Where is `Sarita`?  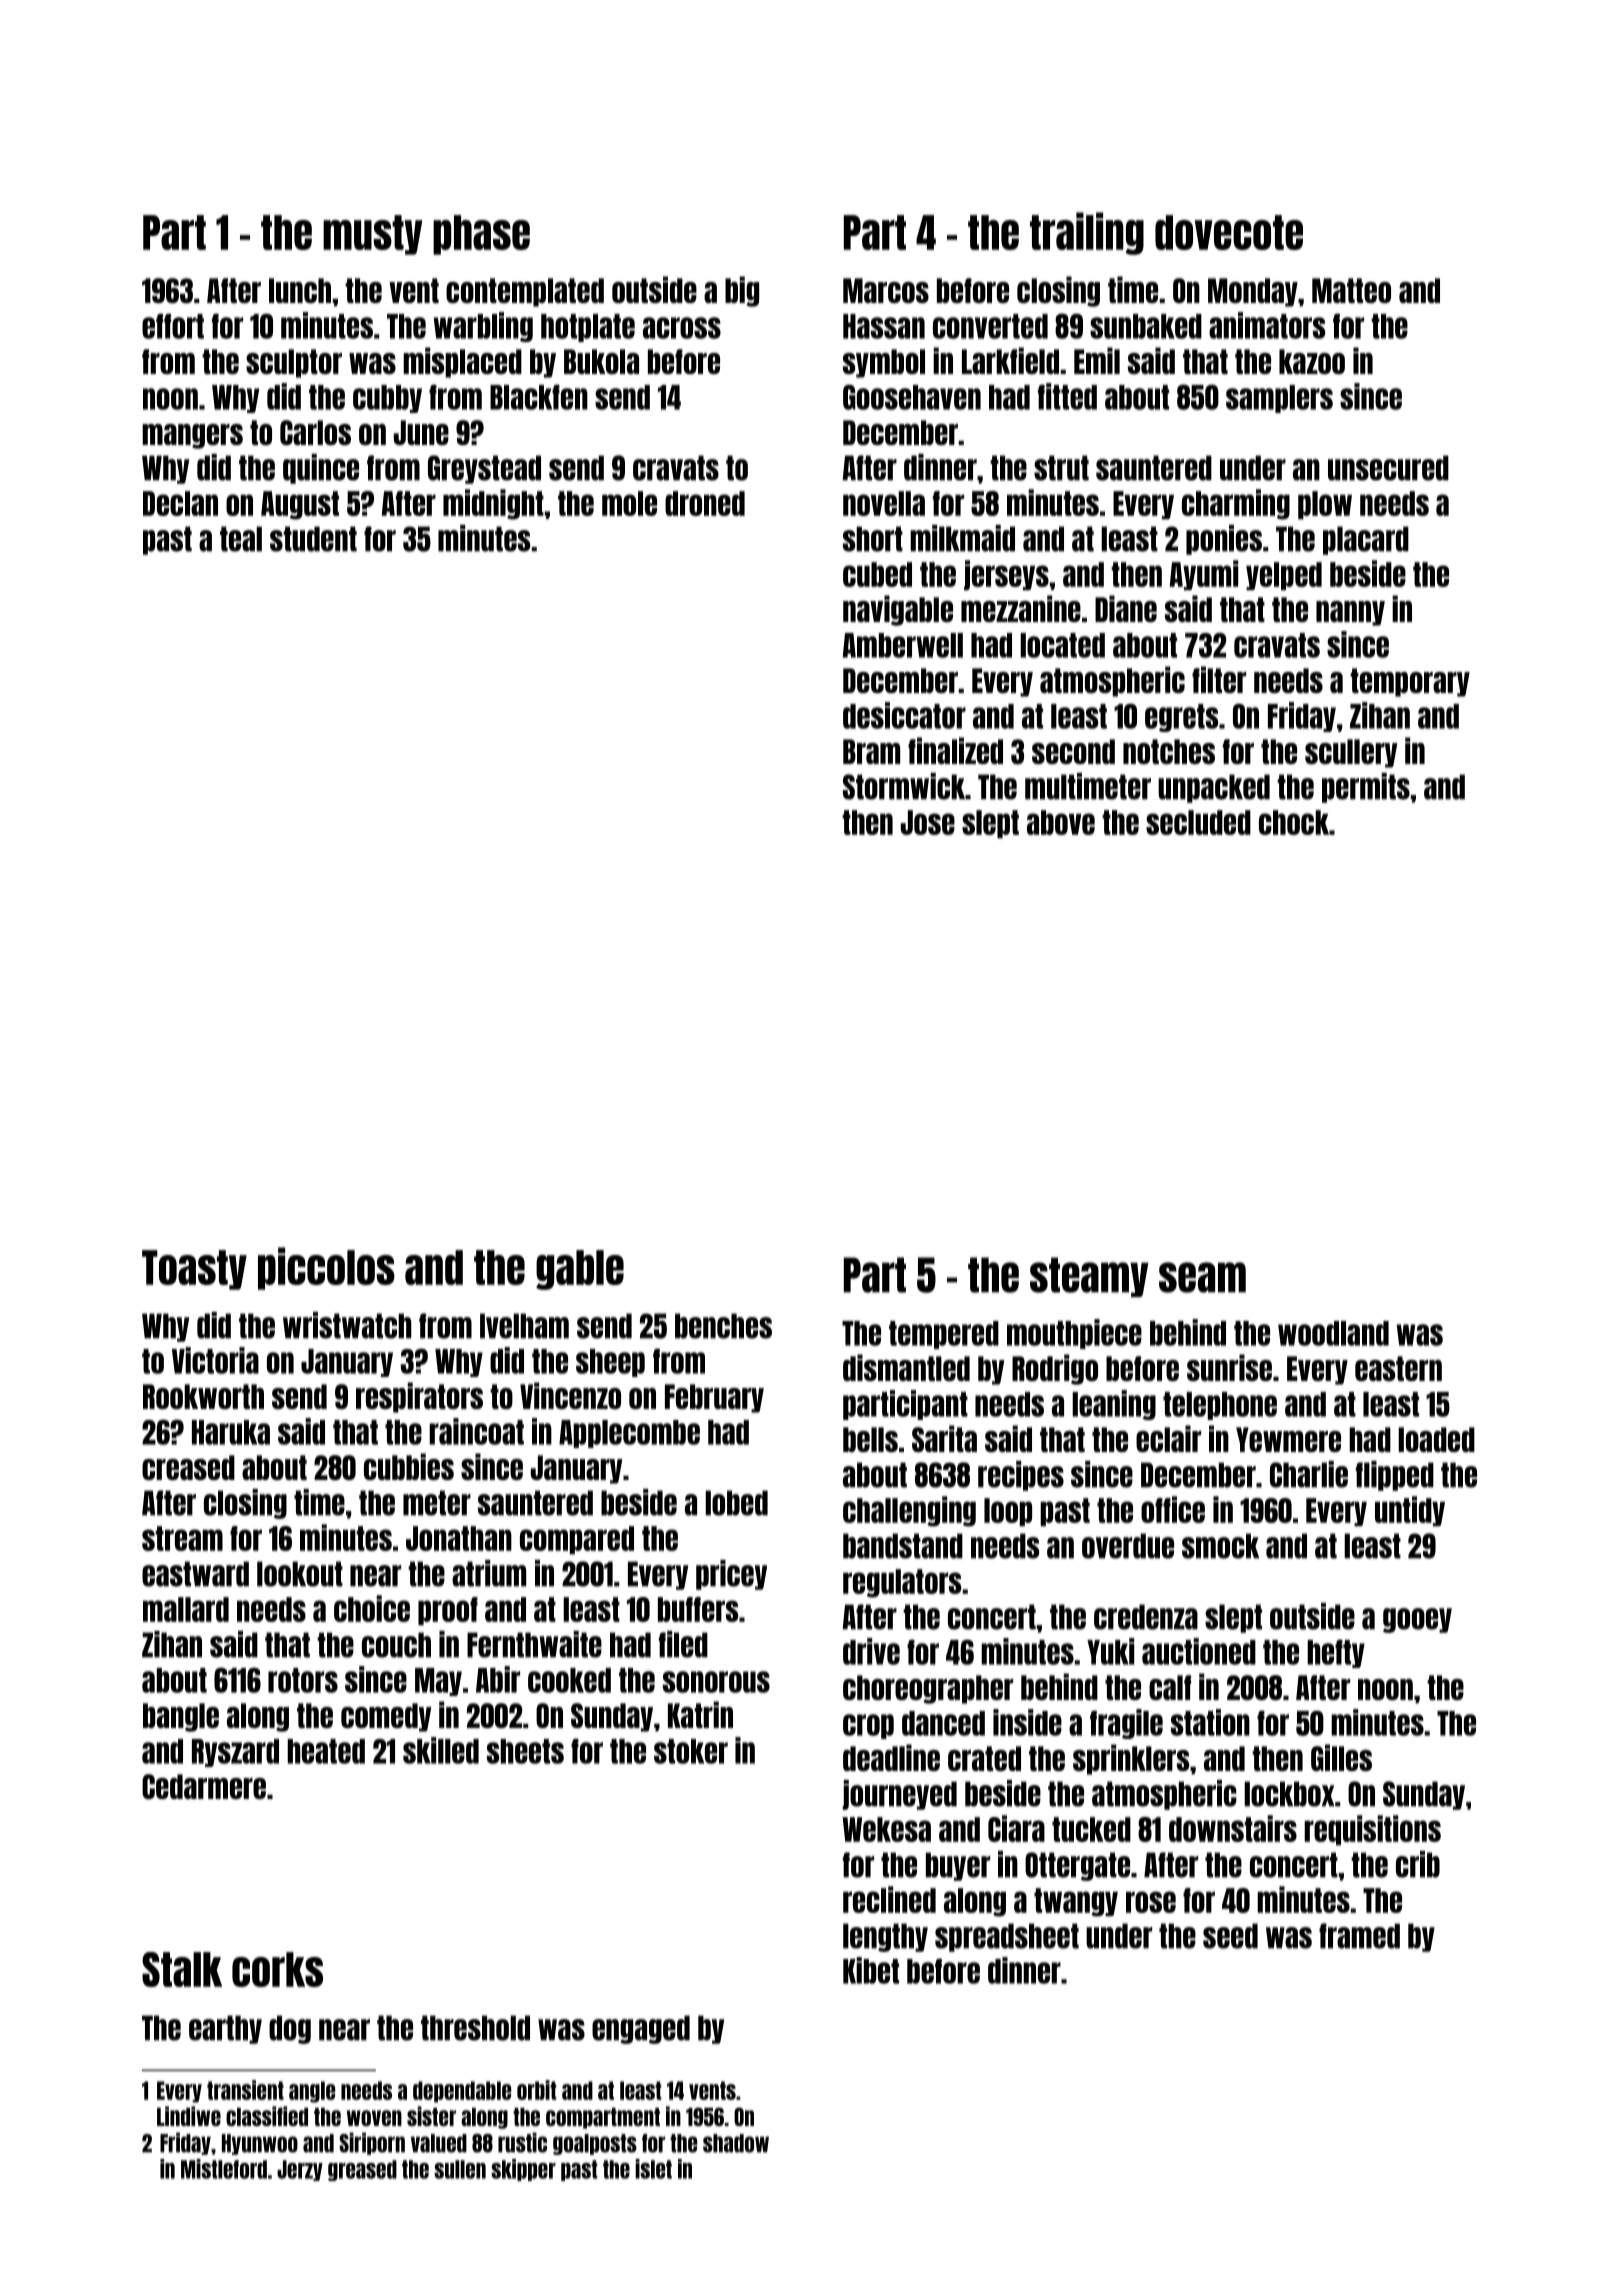 Sarita is located at coordinates (944, 1438).
